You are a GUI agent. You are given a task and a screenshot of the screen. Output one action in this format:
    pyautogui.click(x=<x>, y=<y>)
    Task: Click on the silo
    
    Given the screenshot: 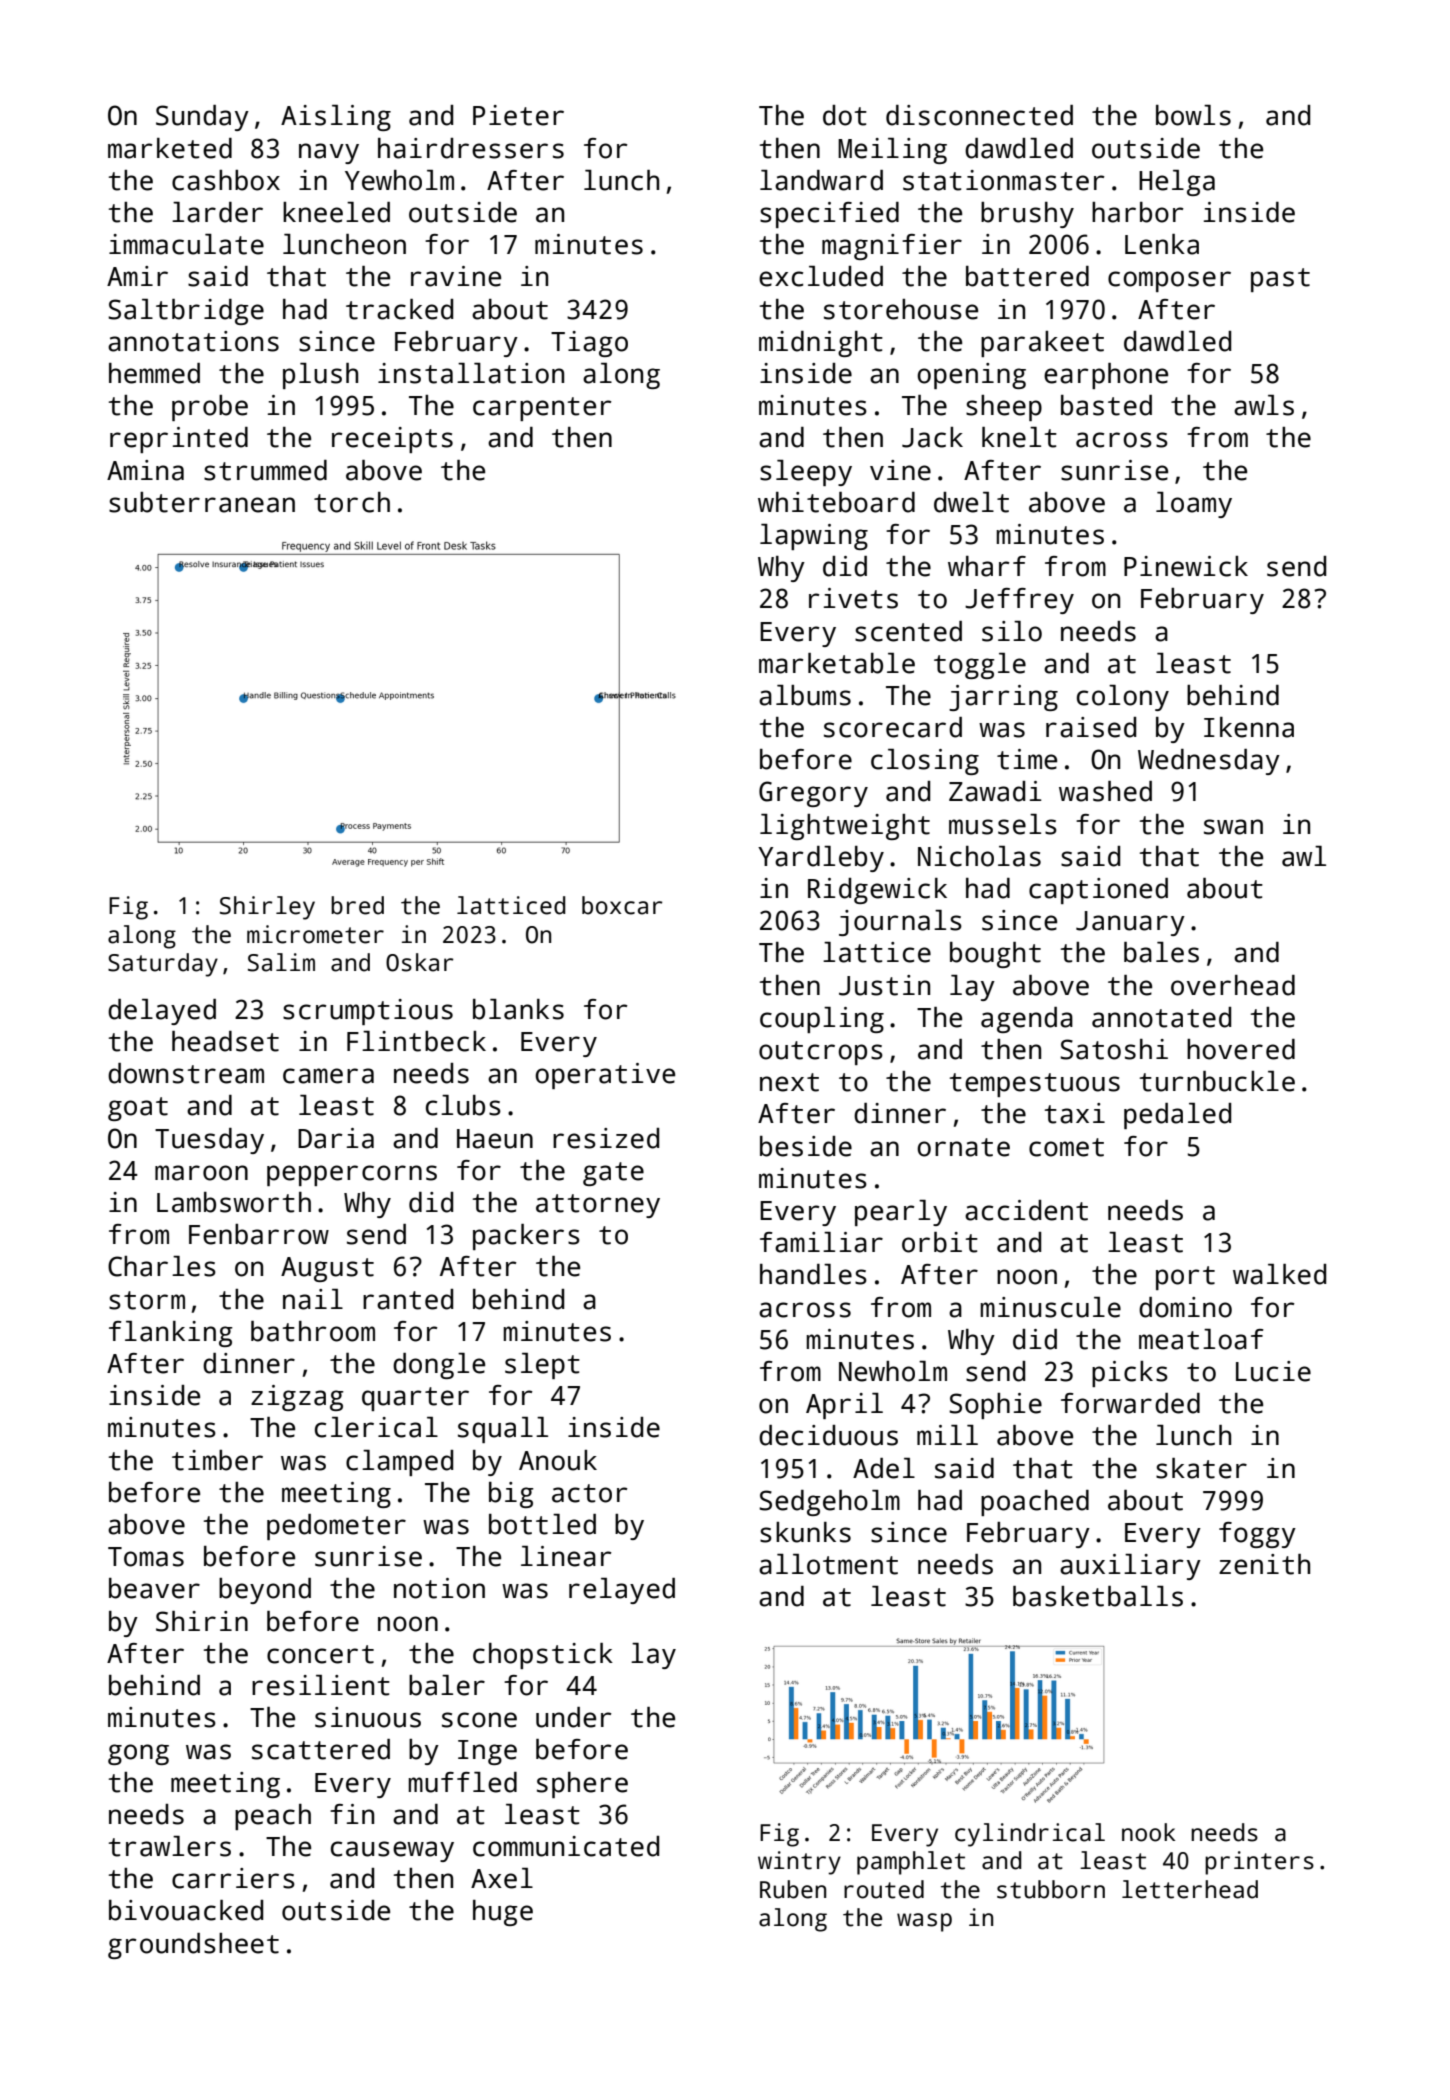 What is the action you would take?
    pyautogui.click(x=1012, y=631)
